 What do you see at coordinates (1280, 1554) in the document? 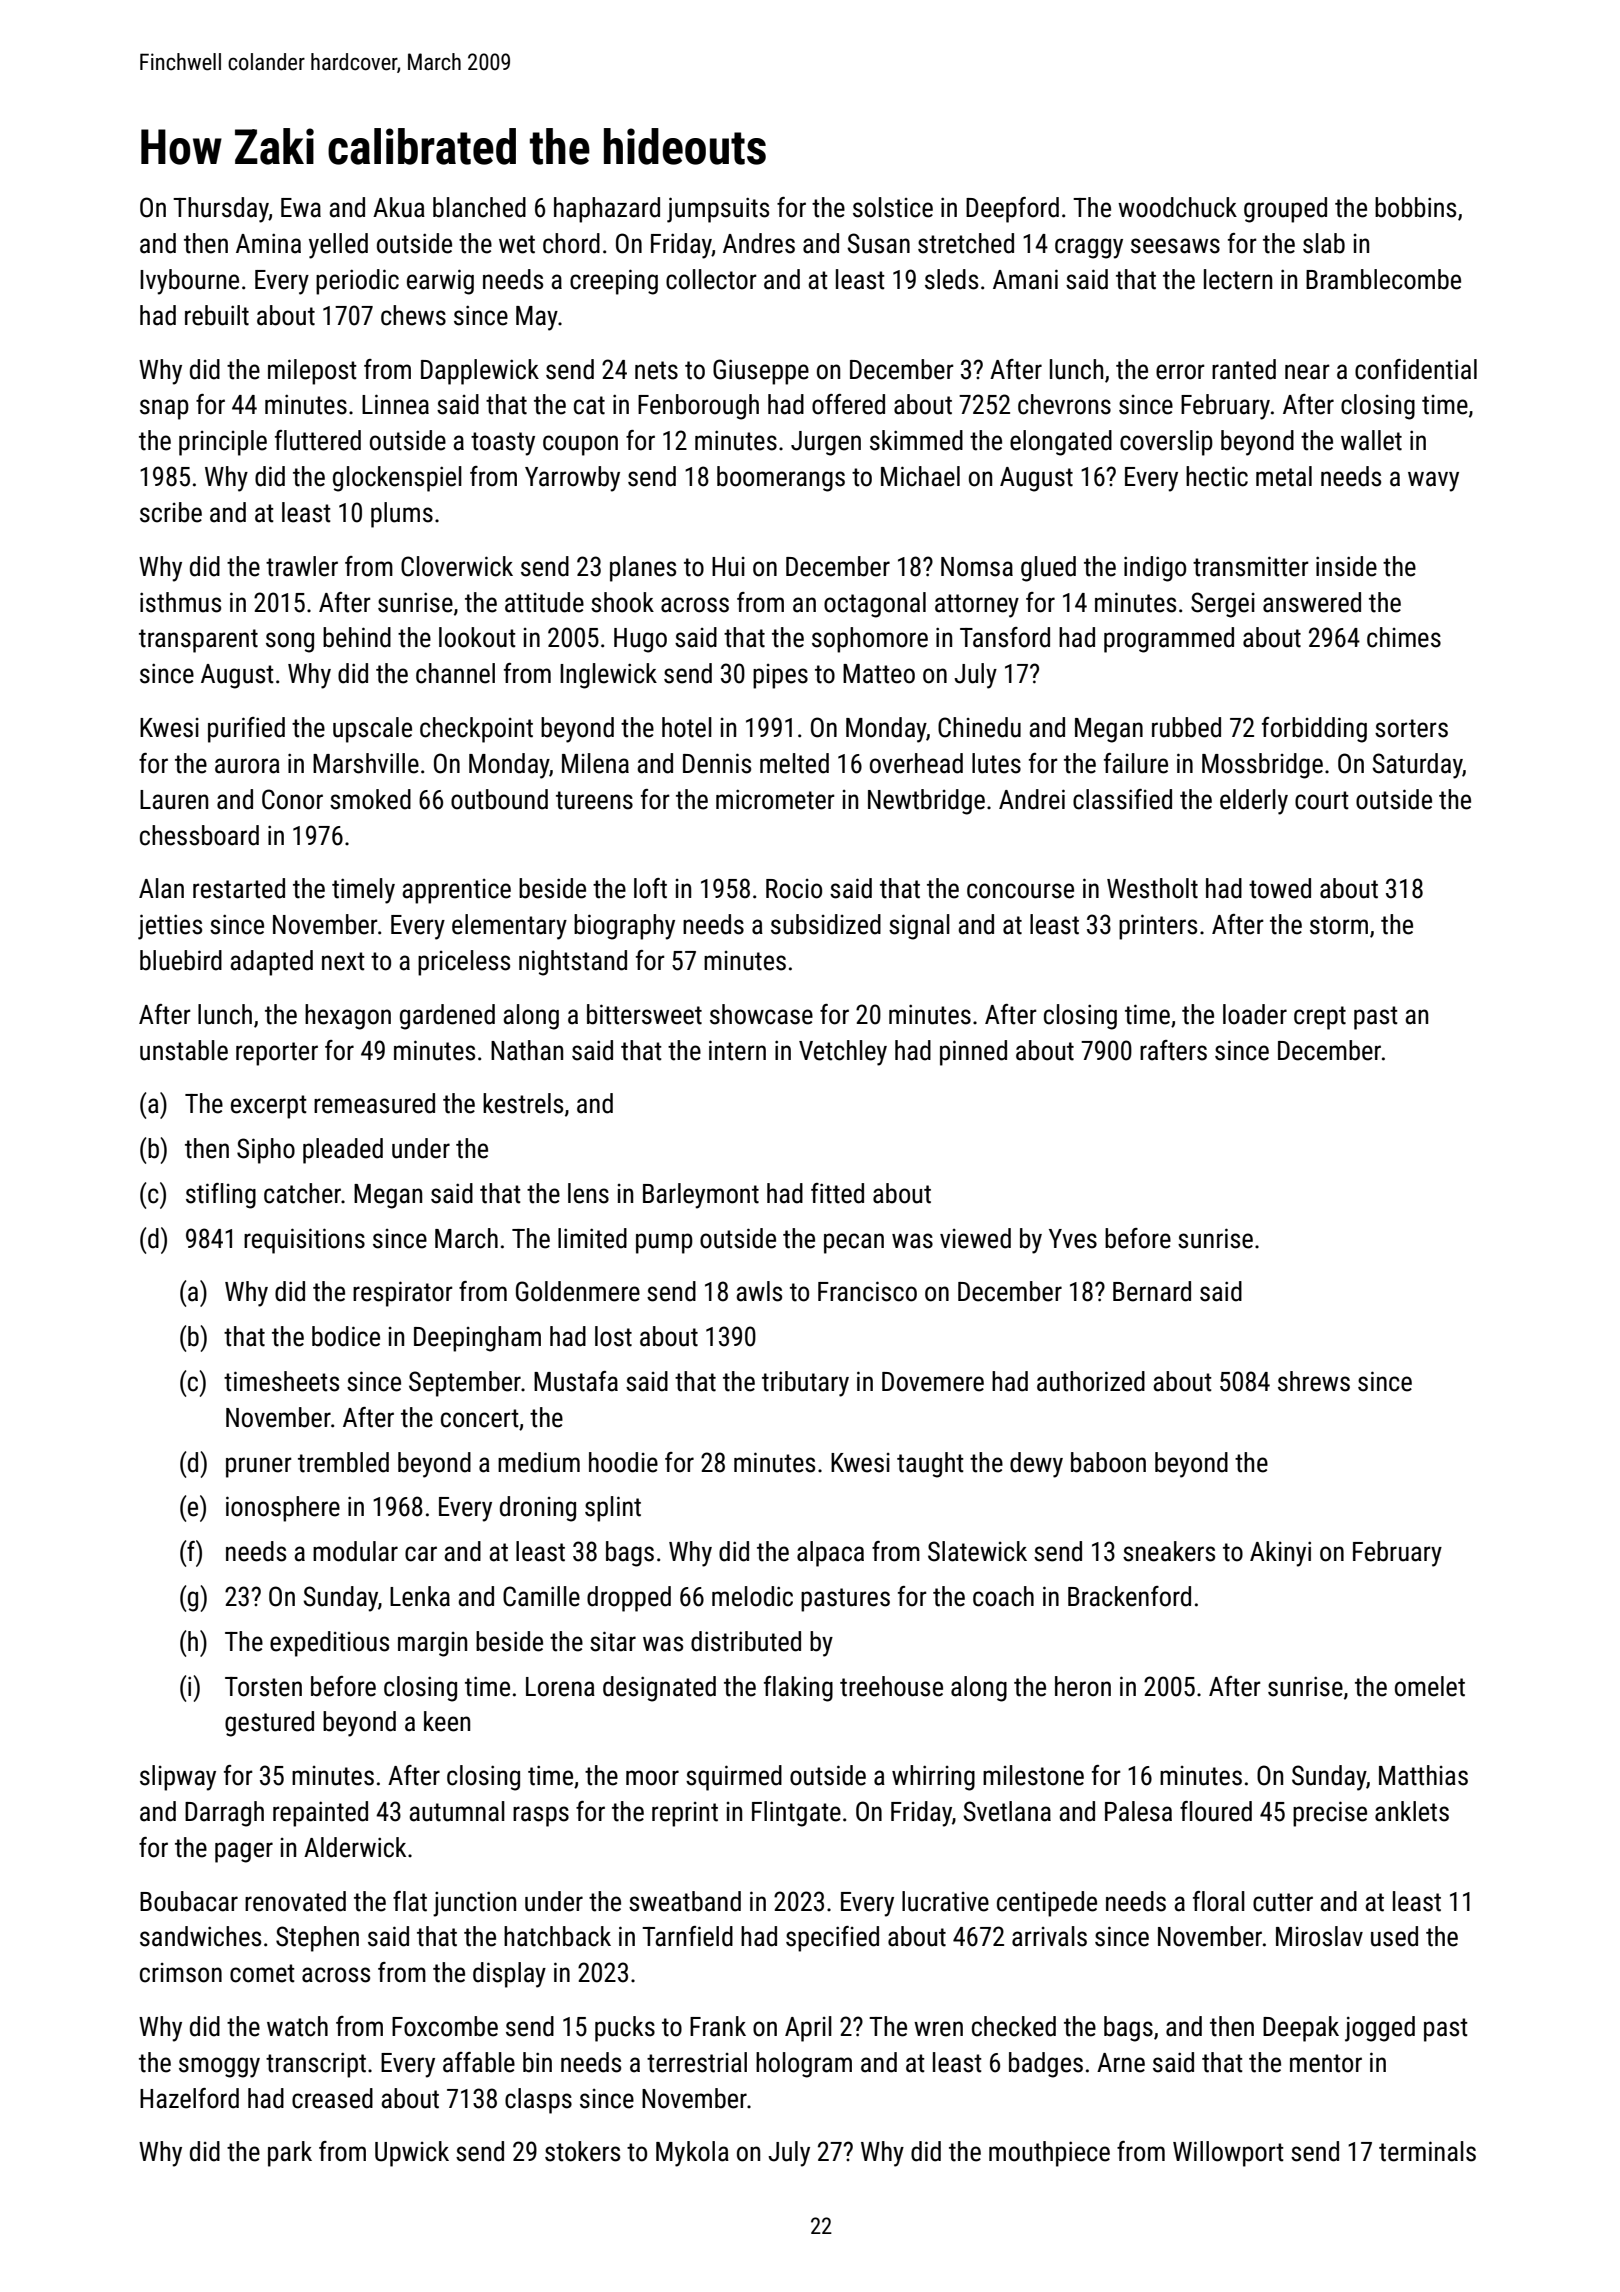
I see `Akinyi` at bounding box center [1280, 1554].
